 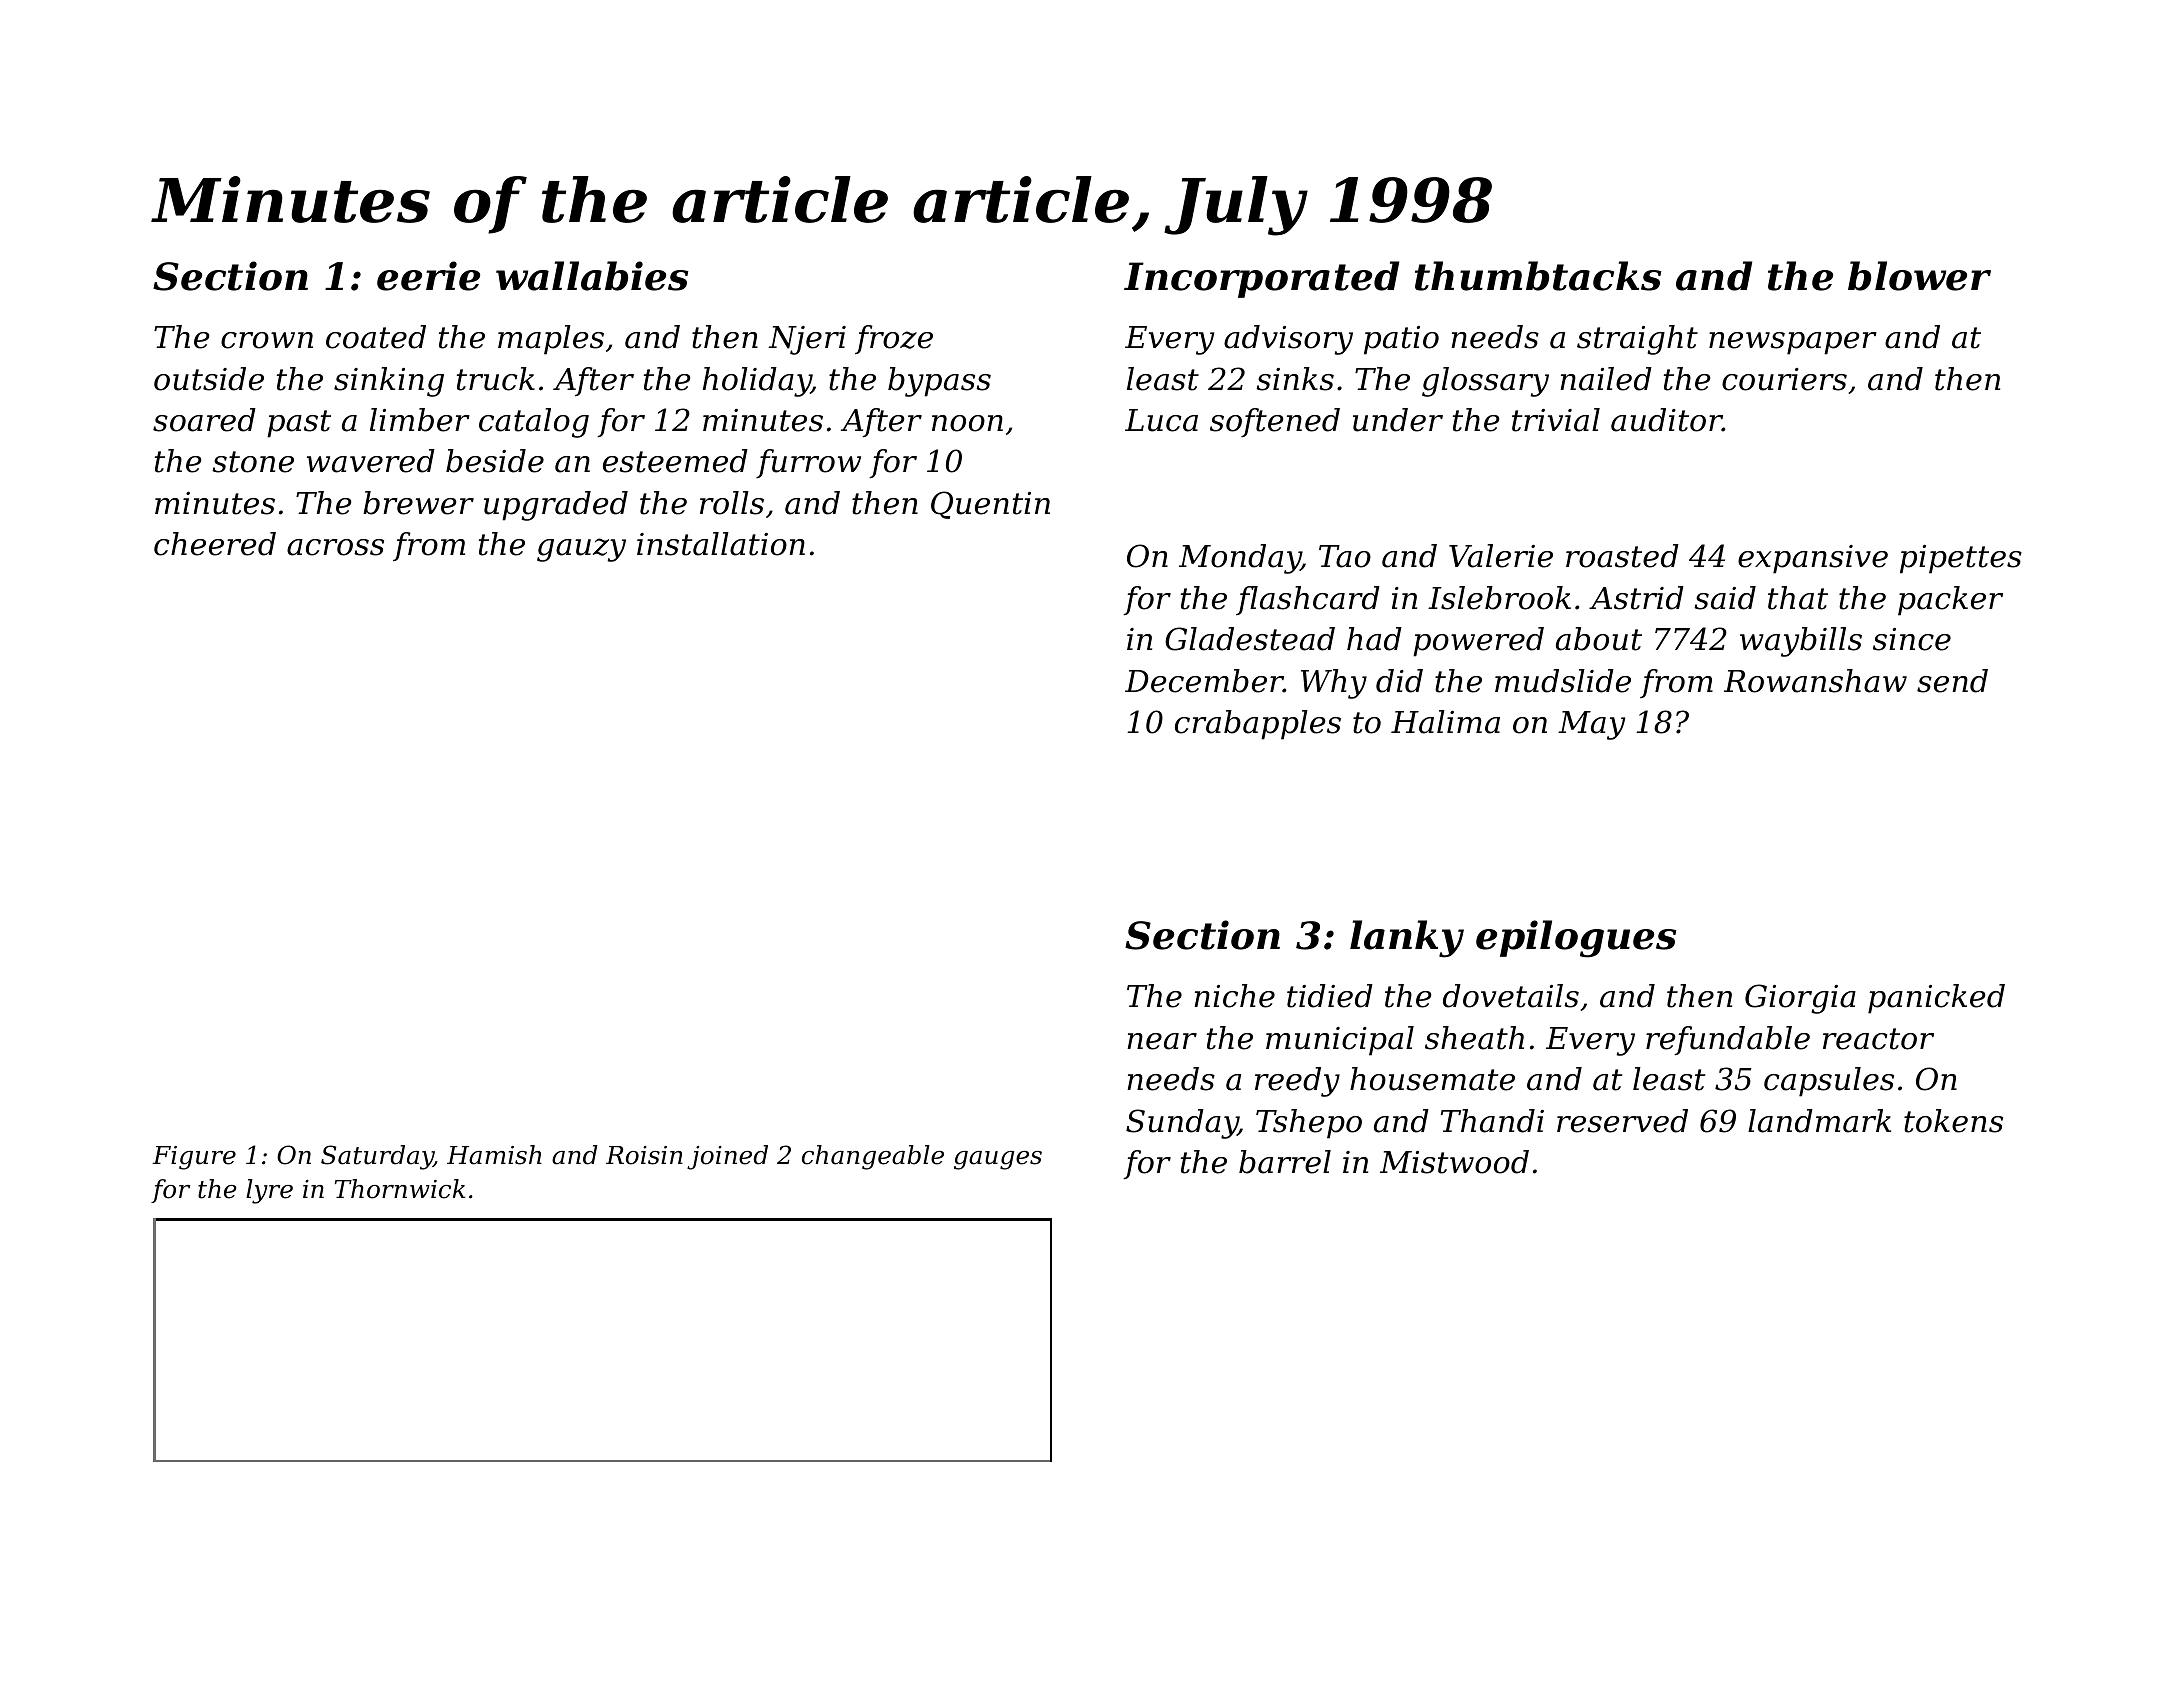 I want to click on straight, so click(x=1637, y=340).
